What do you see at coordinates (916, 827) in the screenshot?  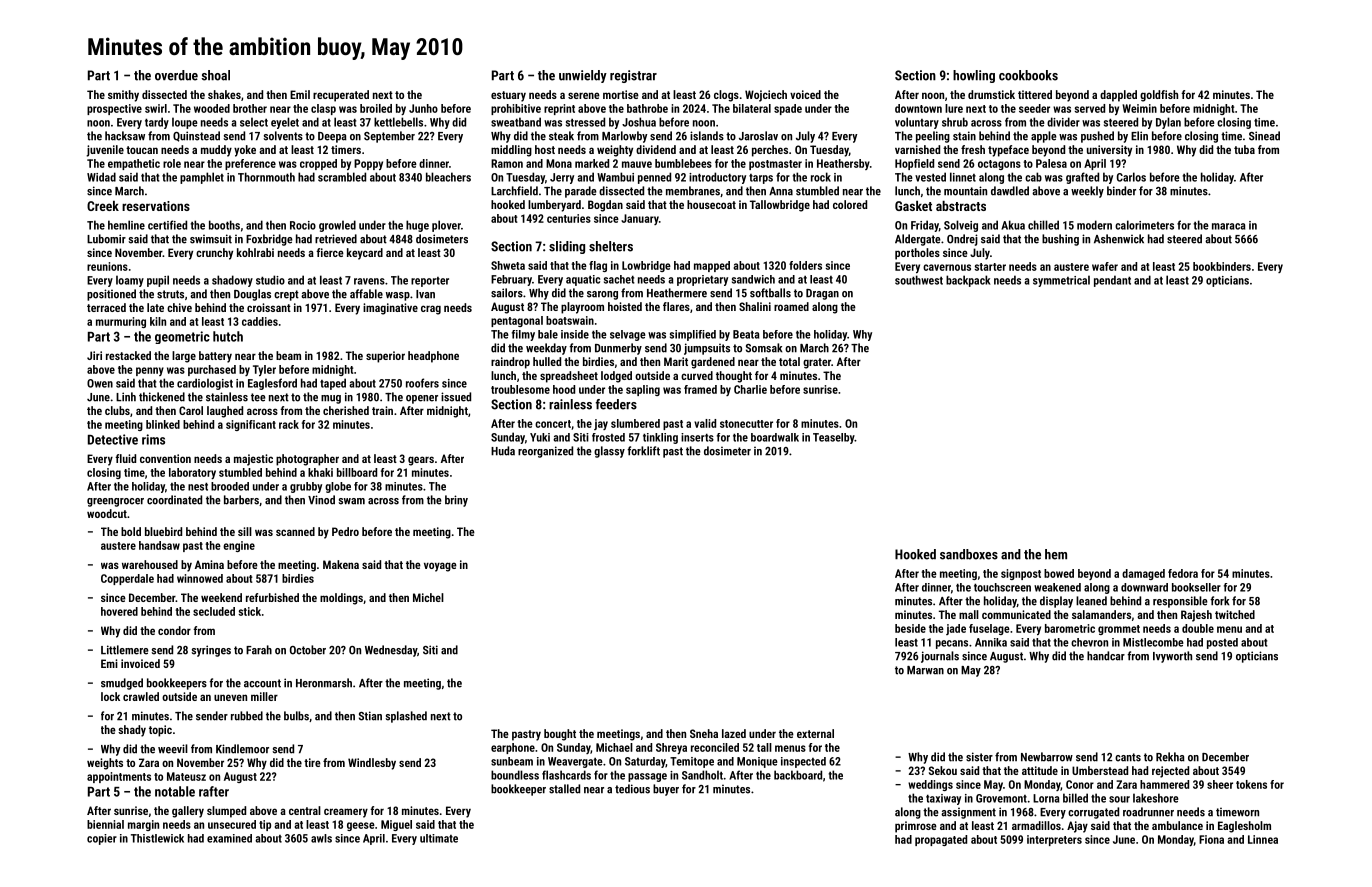 I see `primrose` at bounding box center [916, 827].
